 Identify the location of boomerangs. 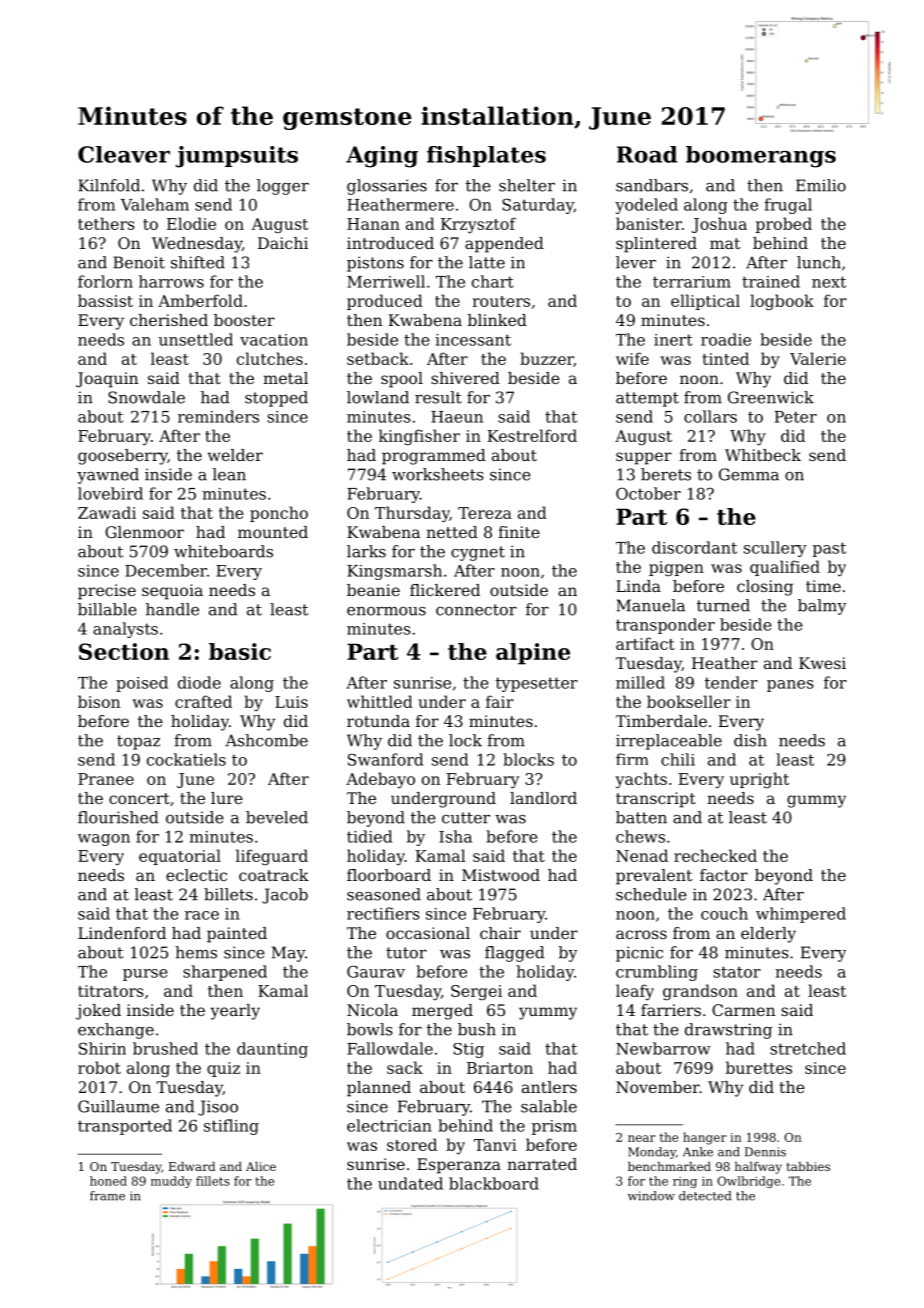
(761, 157).
